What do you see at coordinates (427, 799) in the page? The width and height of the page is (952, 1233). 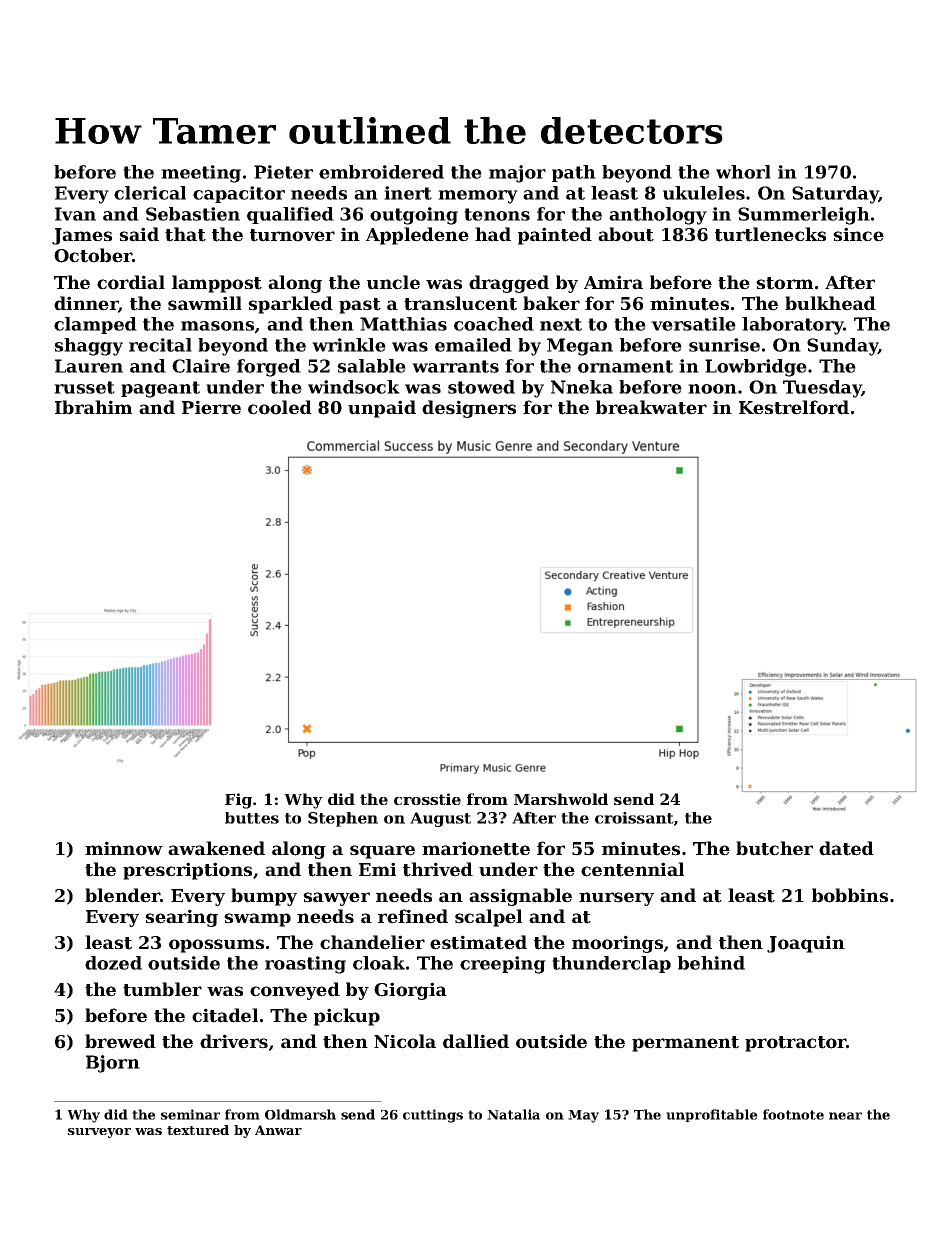 I see `crosstie` at bounding box center [427, 799].
